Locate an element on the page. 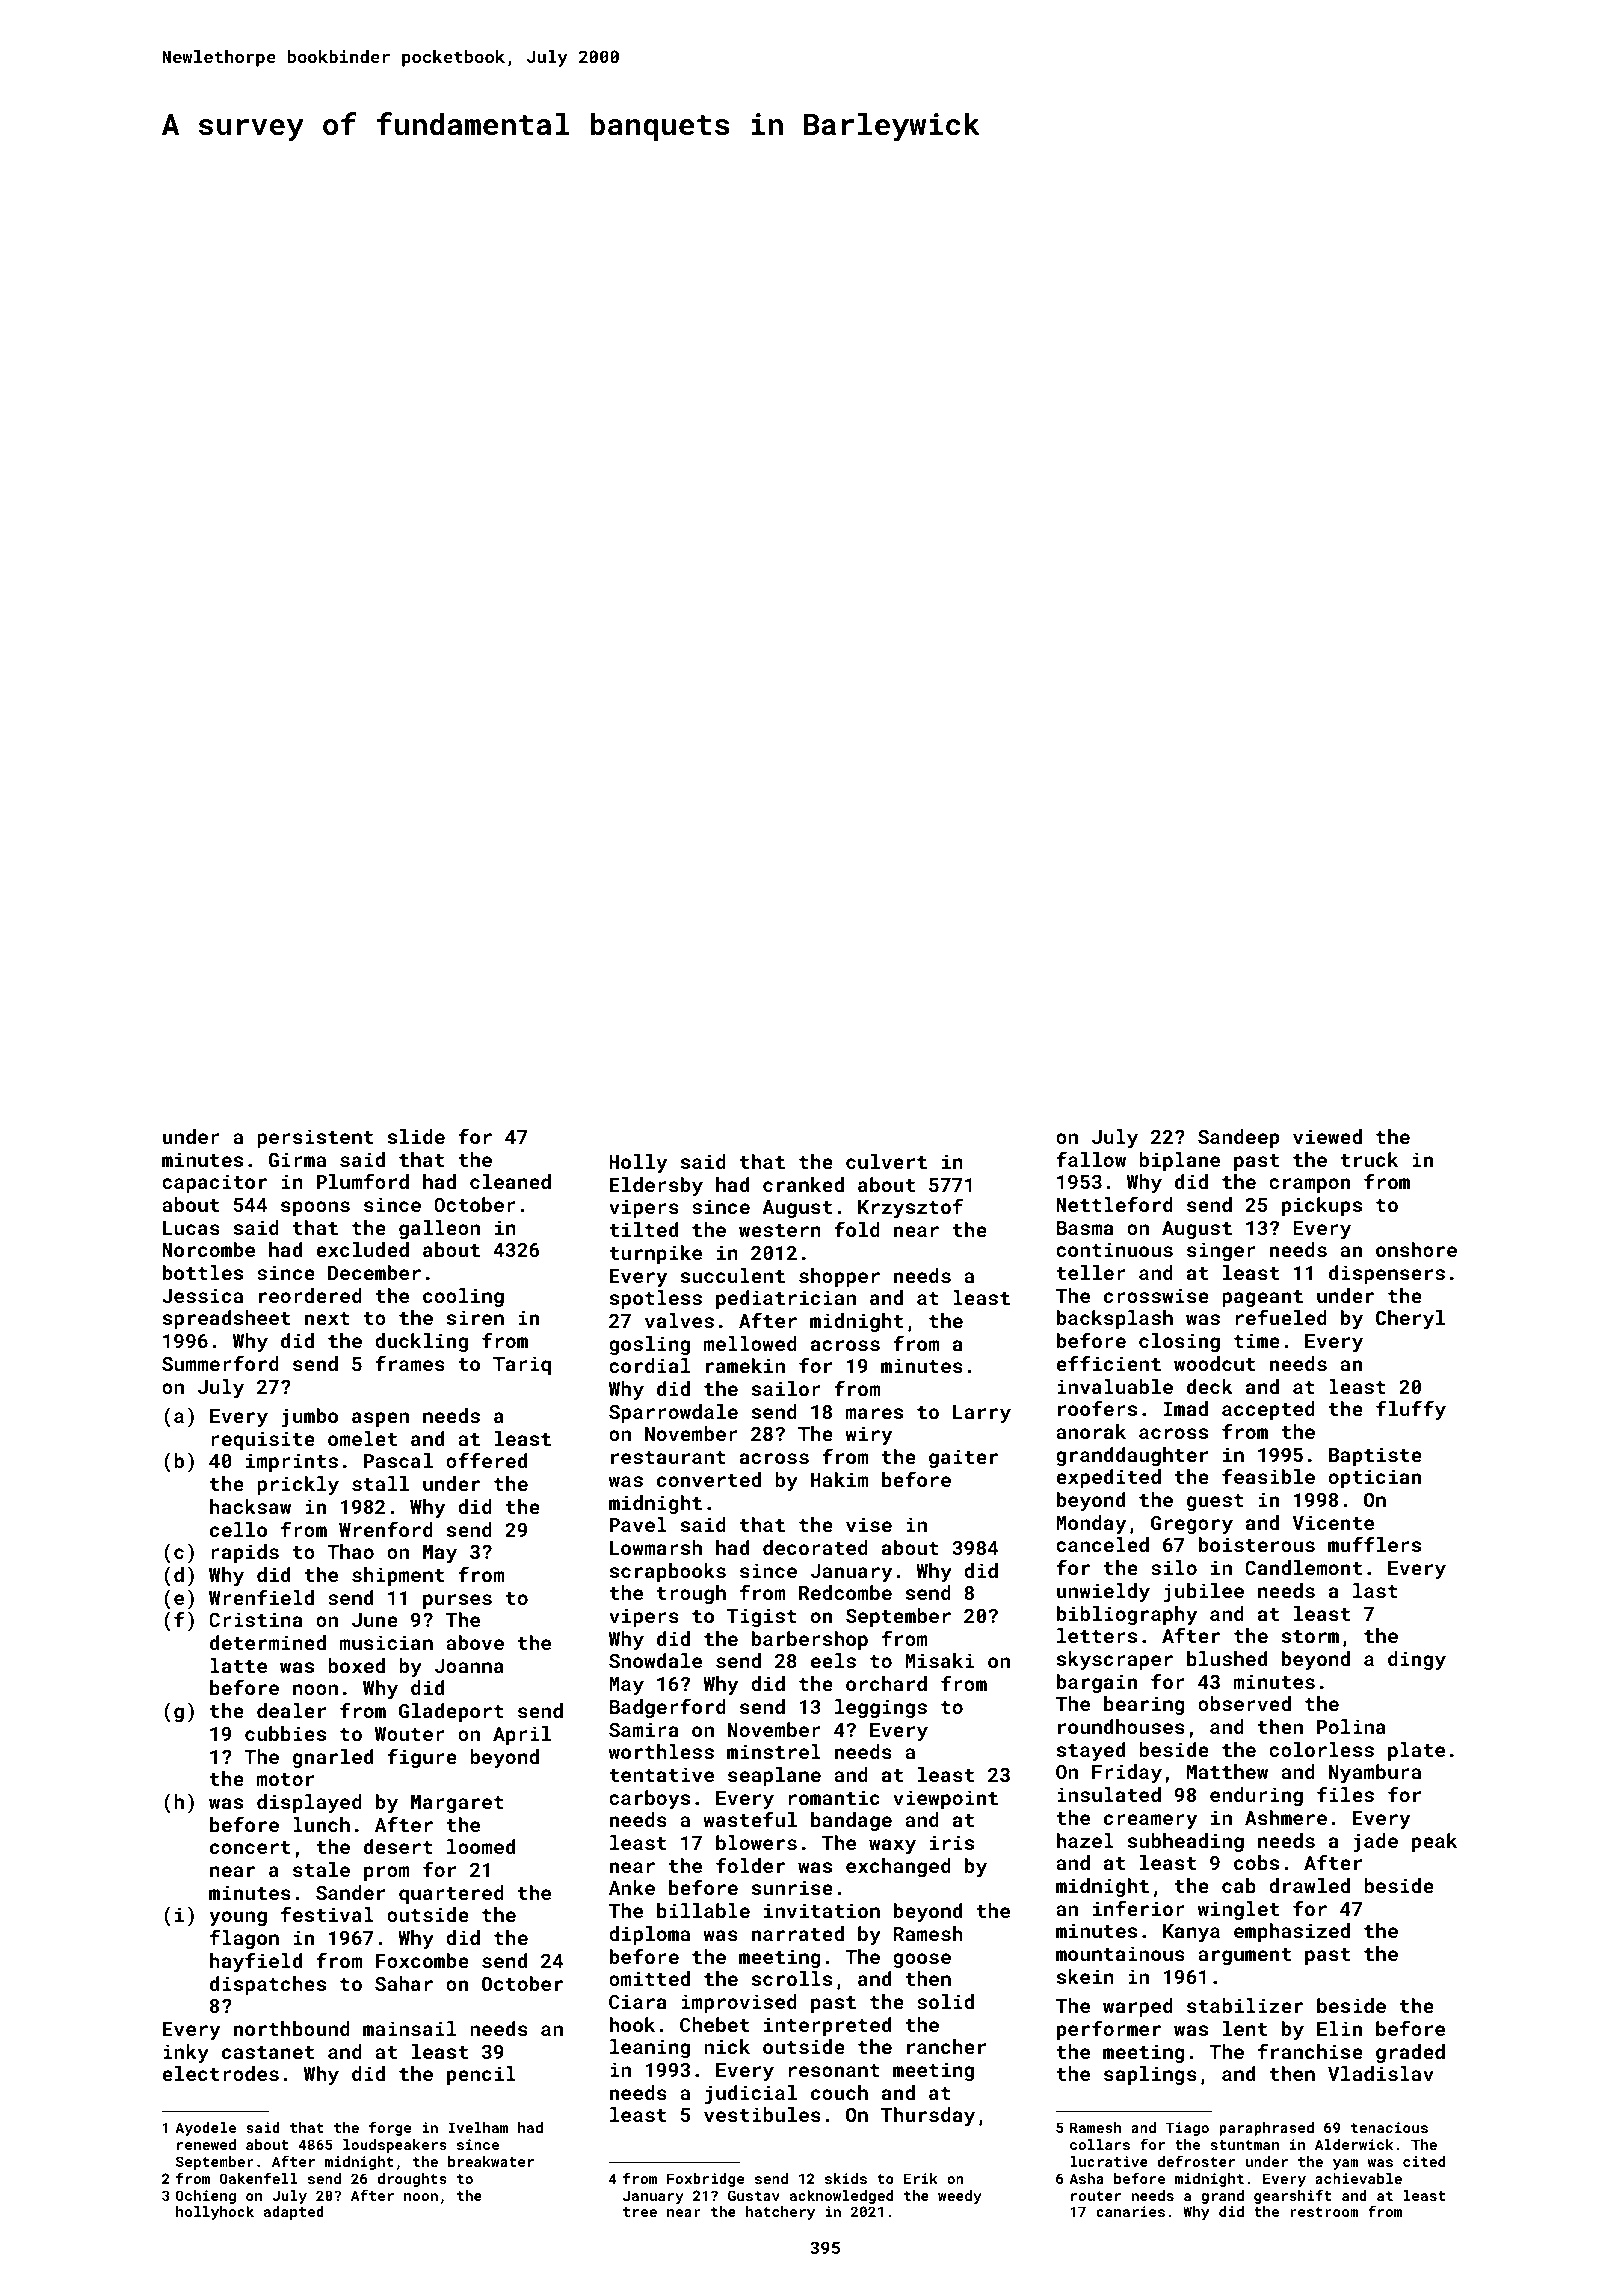 Image resolution: width=1620 pixels, height=2292 pixels. forge is located at coordinates (390, 2129).
